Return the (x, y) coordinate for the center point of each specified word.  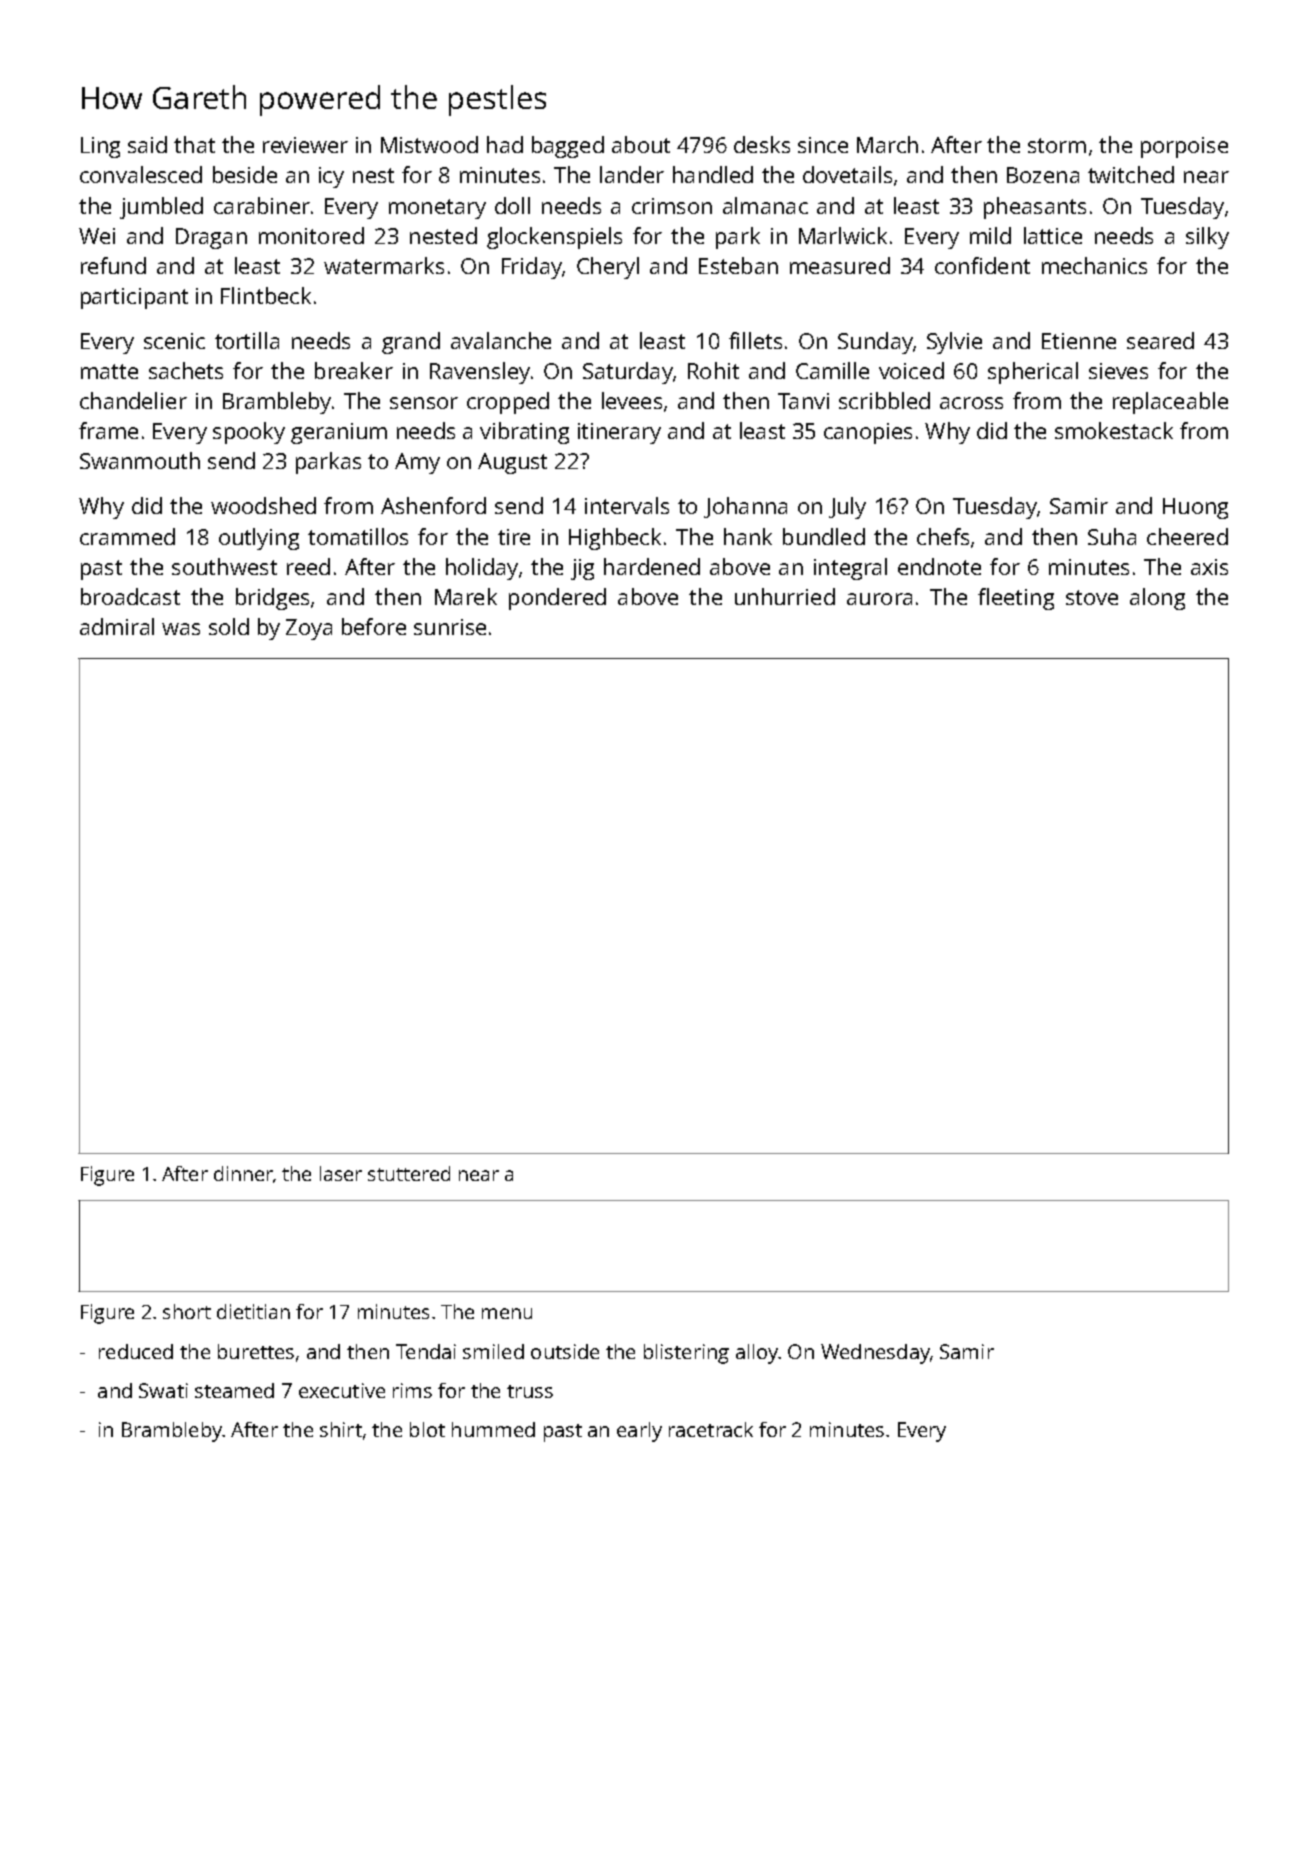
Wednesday (875, 1354)
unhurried (785, 596)
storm (1057, 145)
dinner (243, 1173)
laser (341, 1173)
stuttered (409, 1173)
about (641, 144)
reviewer (305, 145)
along (1157, 599)
